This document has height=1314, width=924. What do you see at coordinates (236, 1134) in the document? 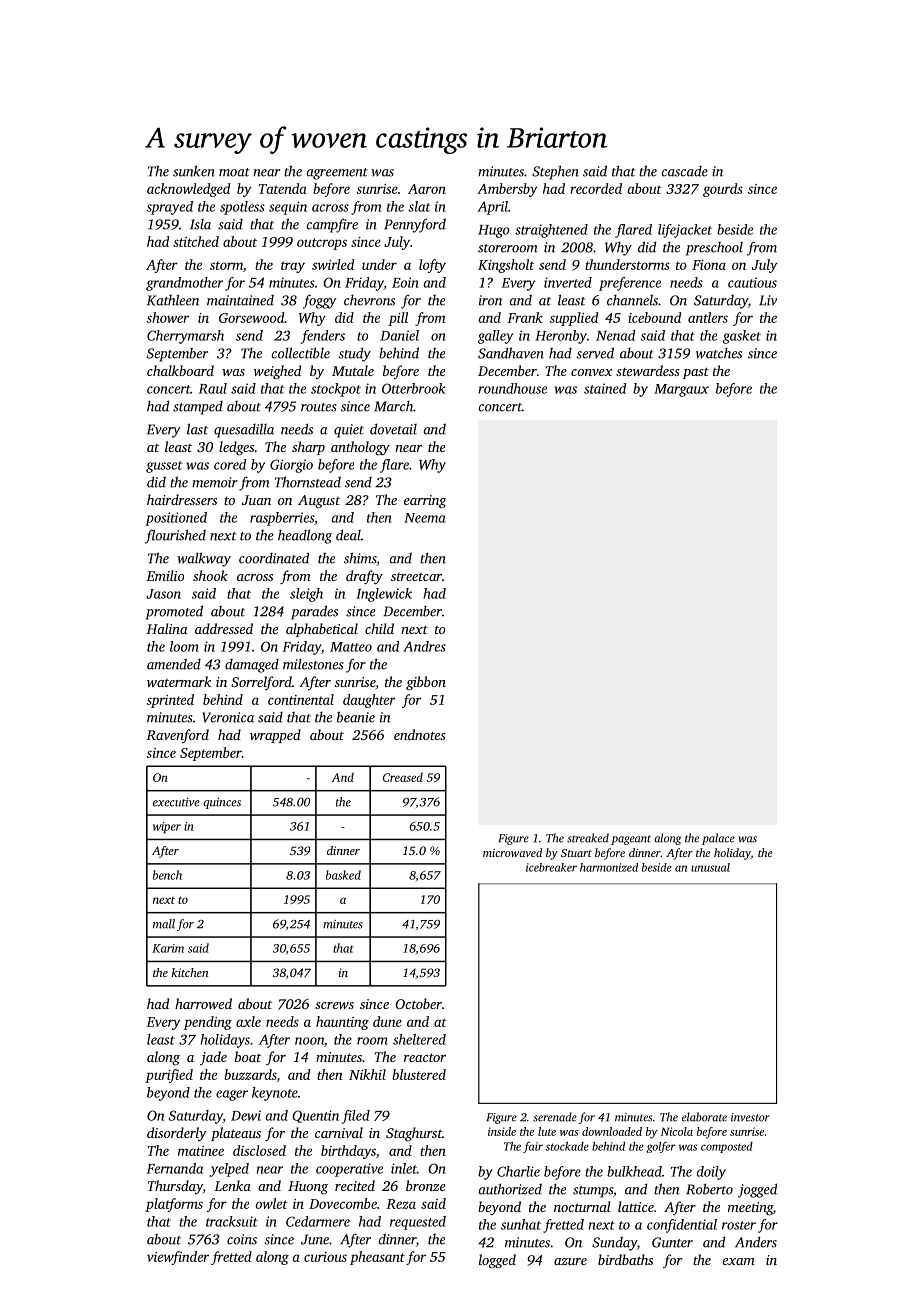
I see `plateaus` at bounding box center [236, 1134].
